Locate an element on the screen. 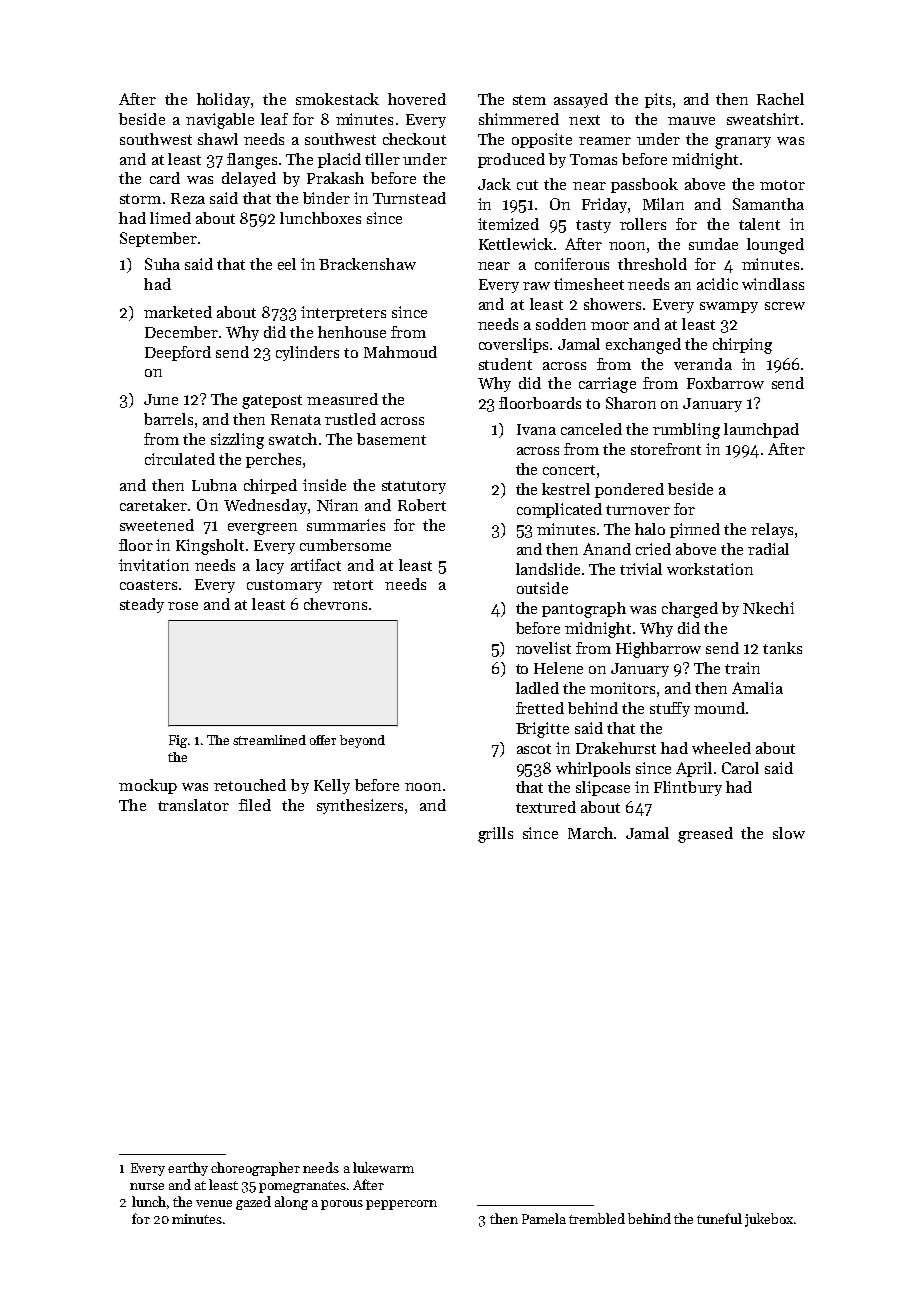 The width and height of the screenshot is (924, 1308). Wednesday is located at coordinates (265, 506).
